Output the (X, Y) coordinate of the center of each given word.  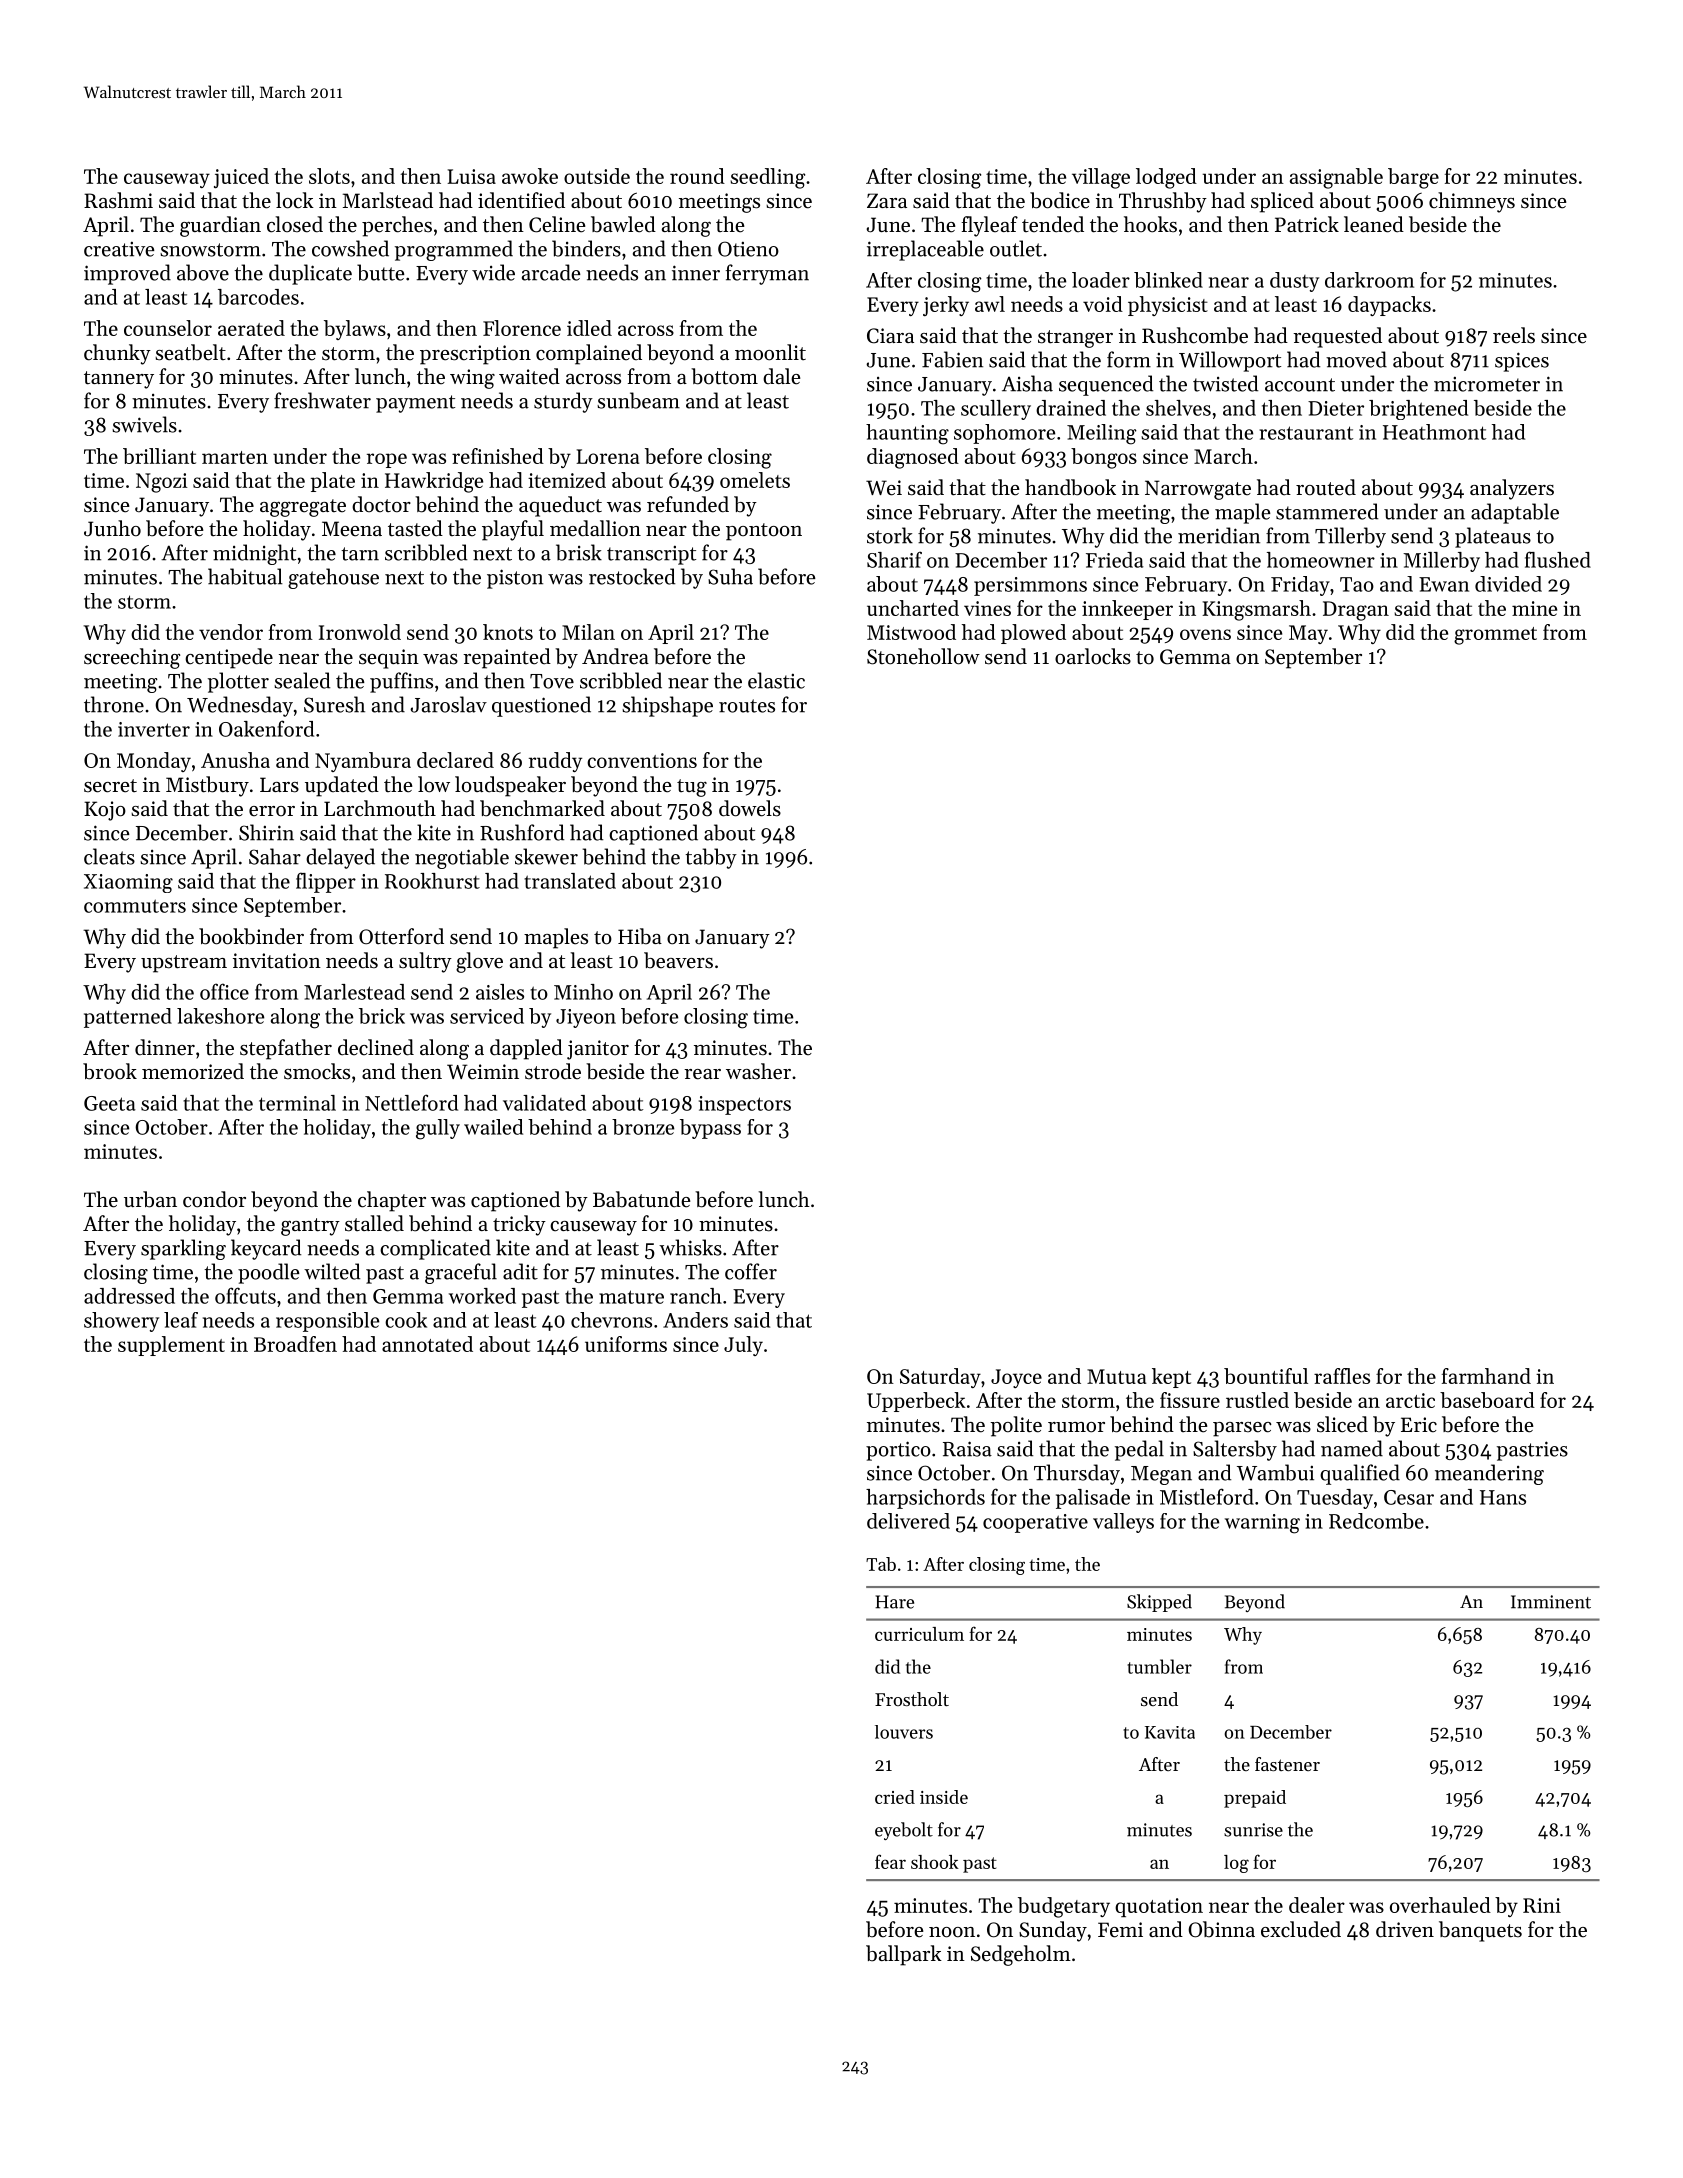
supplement (171, 1346)
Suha (730, 576)
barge (1413, 178)
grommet (1495, 636)
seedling (767, 178)
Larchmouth (380, 808)
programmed (454, 250)
